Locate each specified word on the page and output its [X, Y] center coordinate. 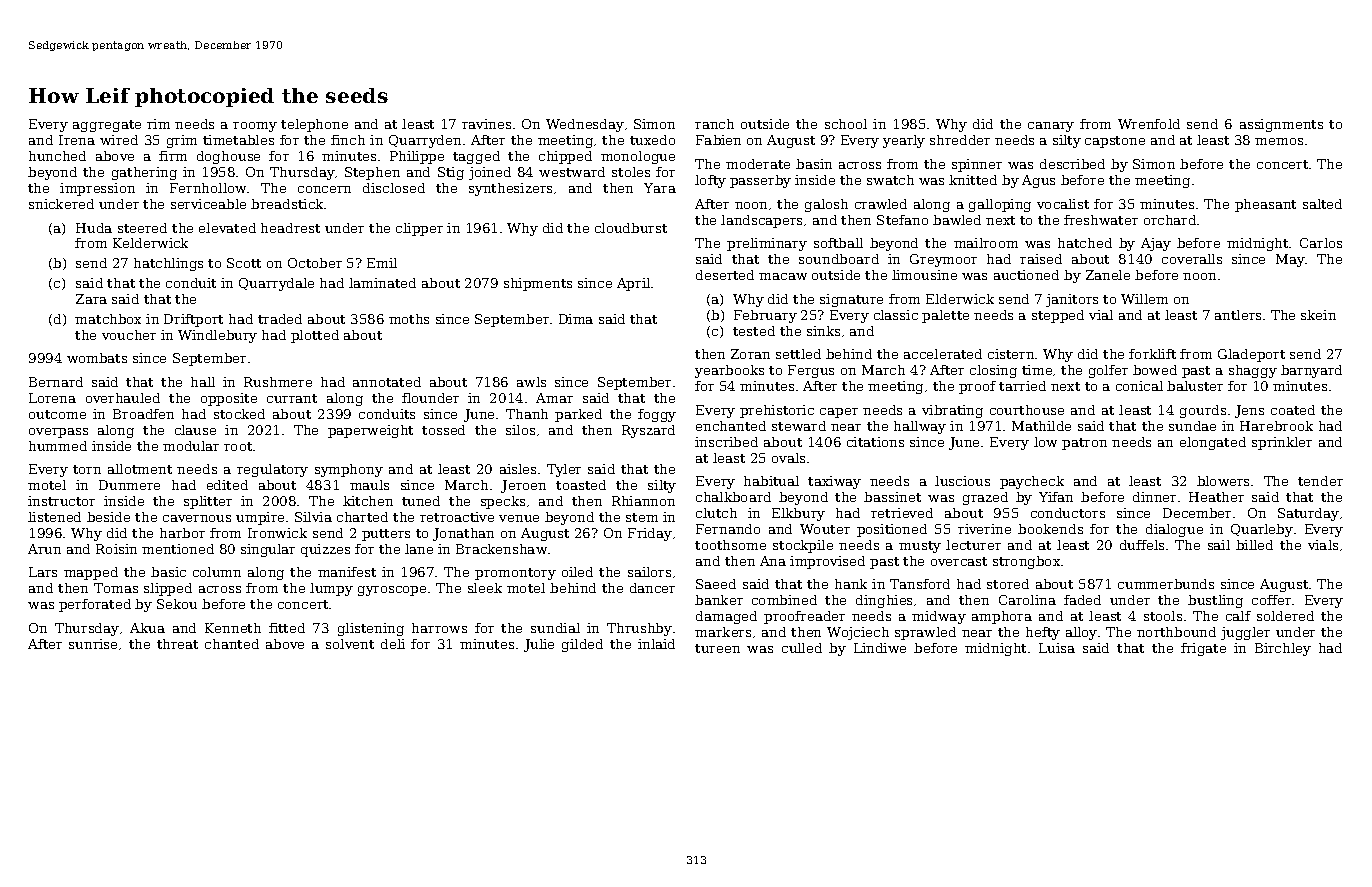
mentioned [178, 549]
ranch [714, 124]
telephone [314, 125]
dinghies [884, 601]
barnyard [1311, 371]
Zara [91, 299]
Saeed [716, 584]
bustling [1215, 601]
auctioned [1026, 275]
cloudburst [631, 228]
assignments [1281, 125]
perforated [95, 605]
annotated [387, 382]
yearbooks [729, 371]
